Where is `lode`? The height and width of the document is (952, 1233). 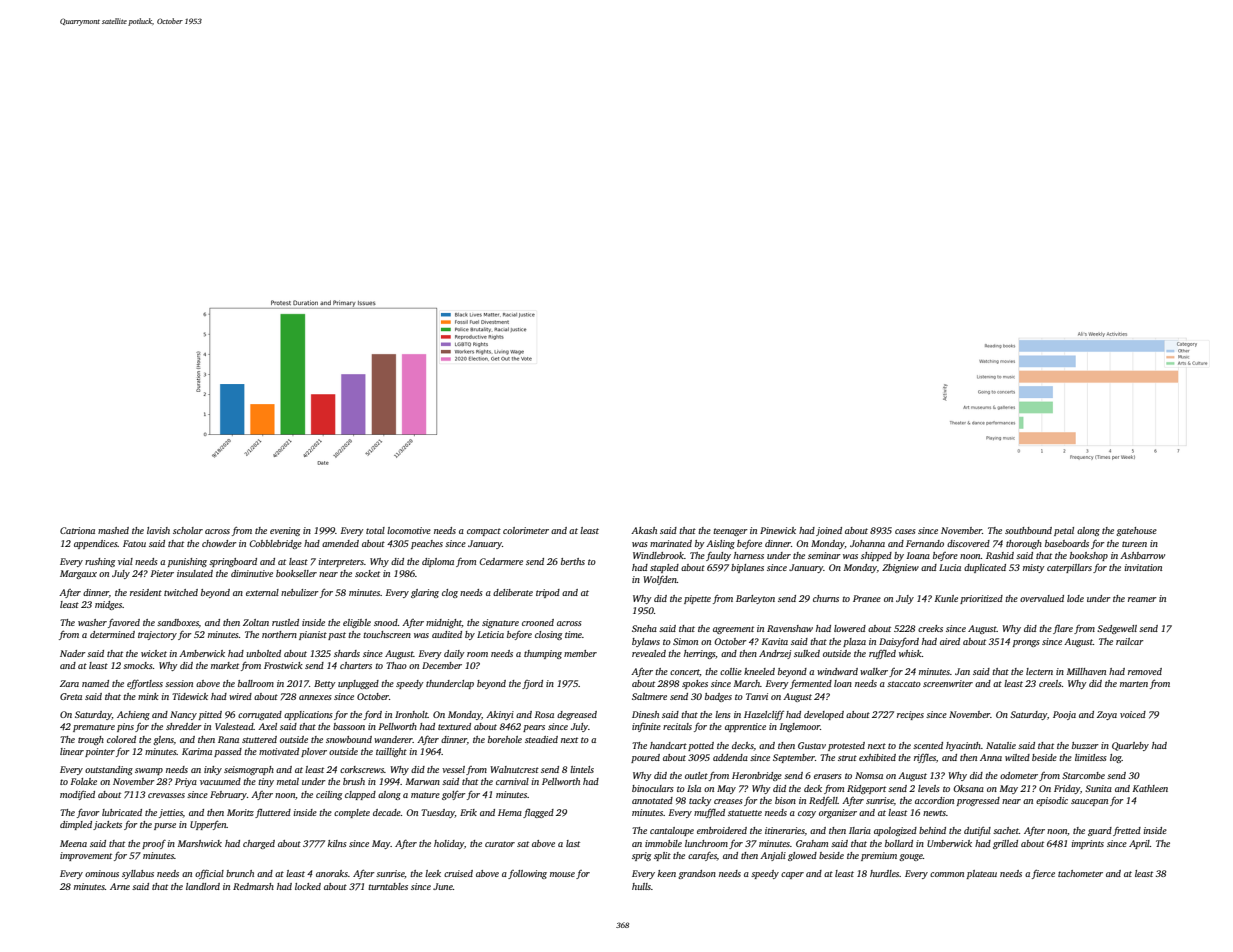
lode is located at coordinates (1075, 598).
